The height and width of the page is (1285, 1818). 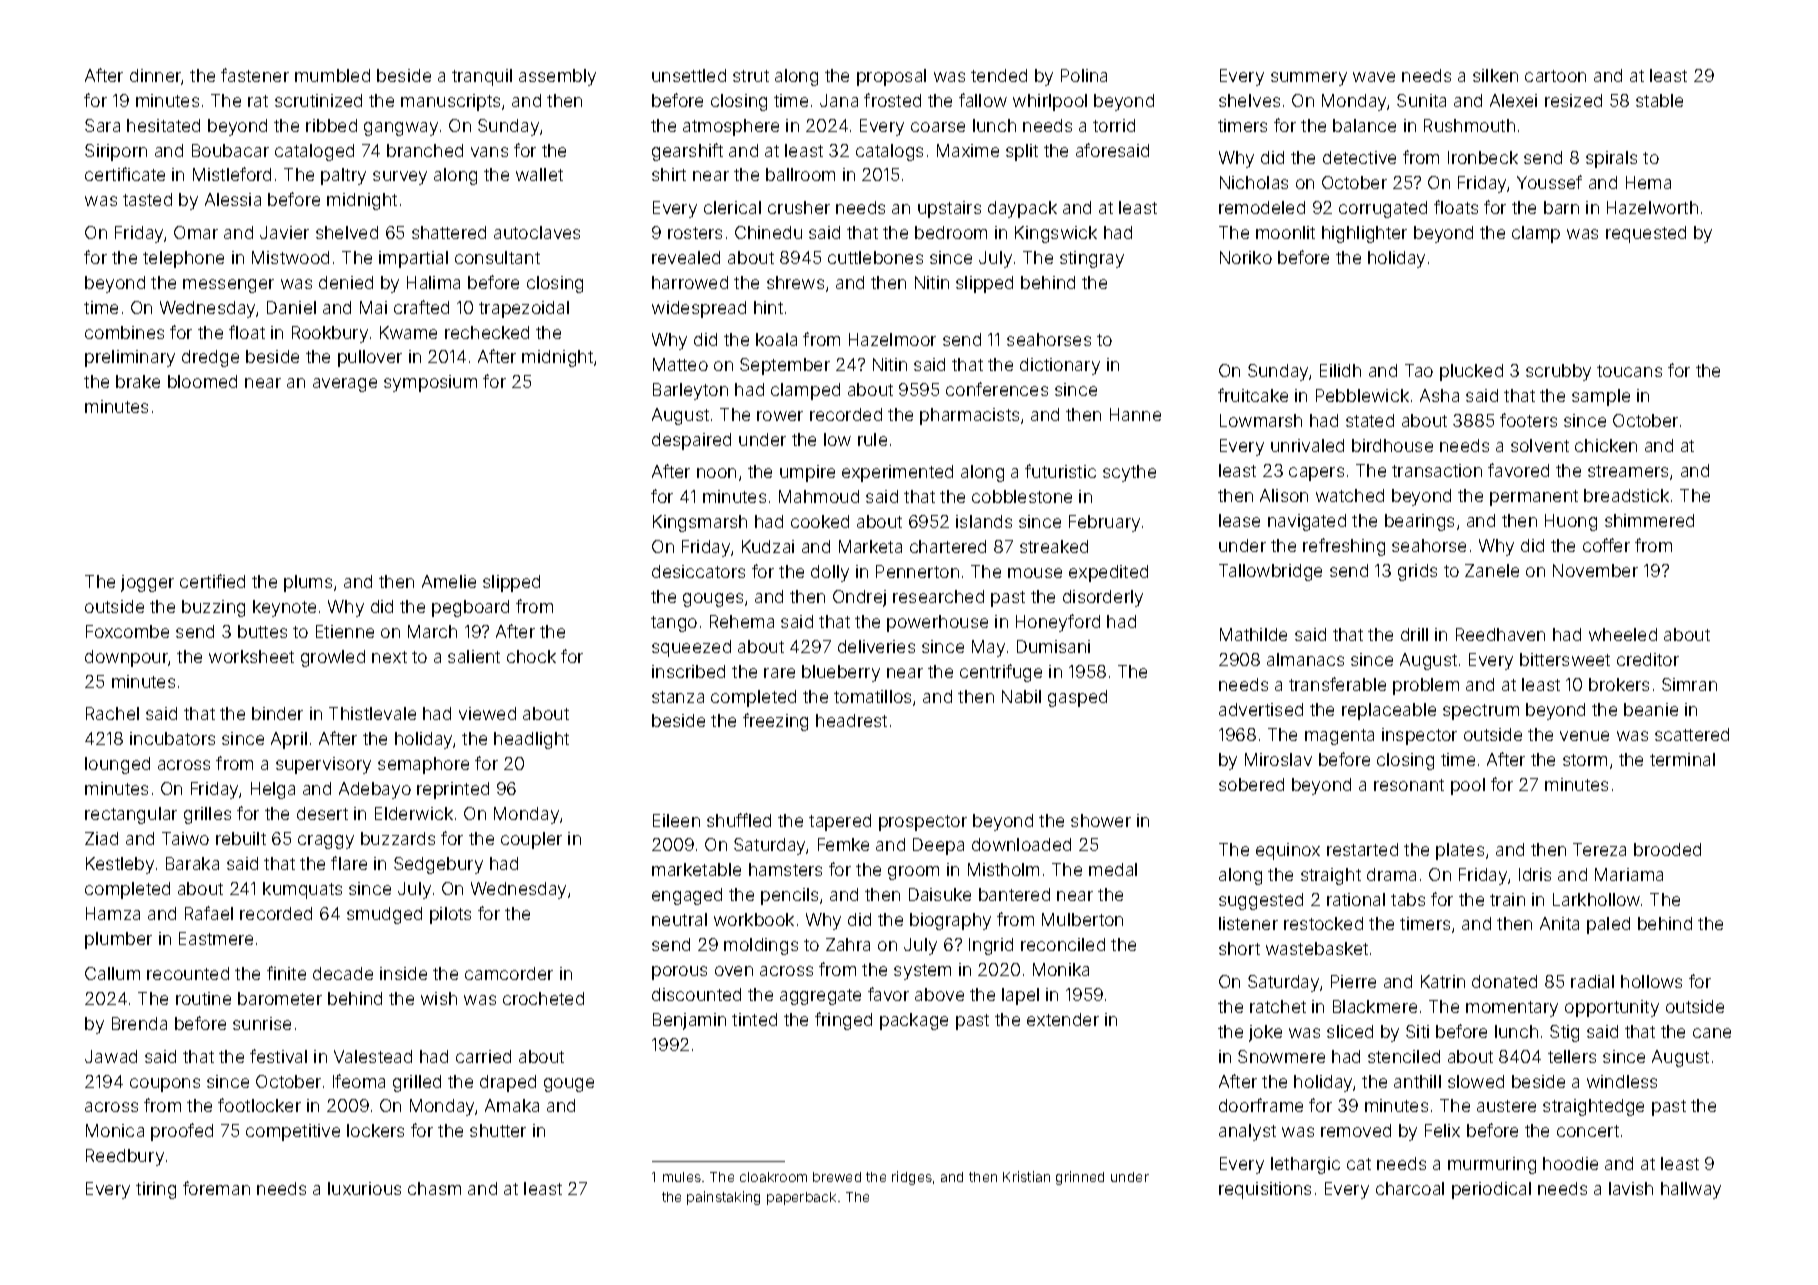 I want to click on disorderly, so click(x=1103, y=598).
